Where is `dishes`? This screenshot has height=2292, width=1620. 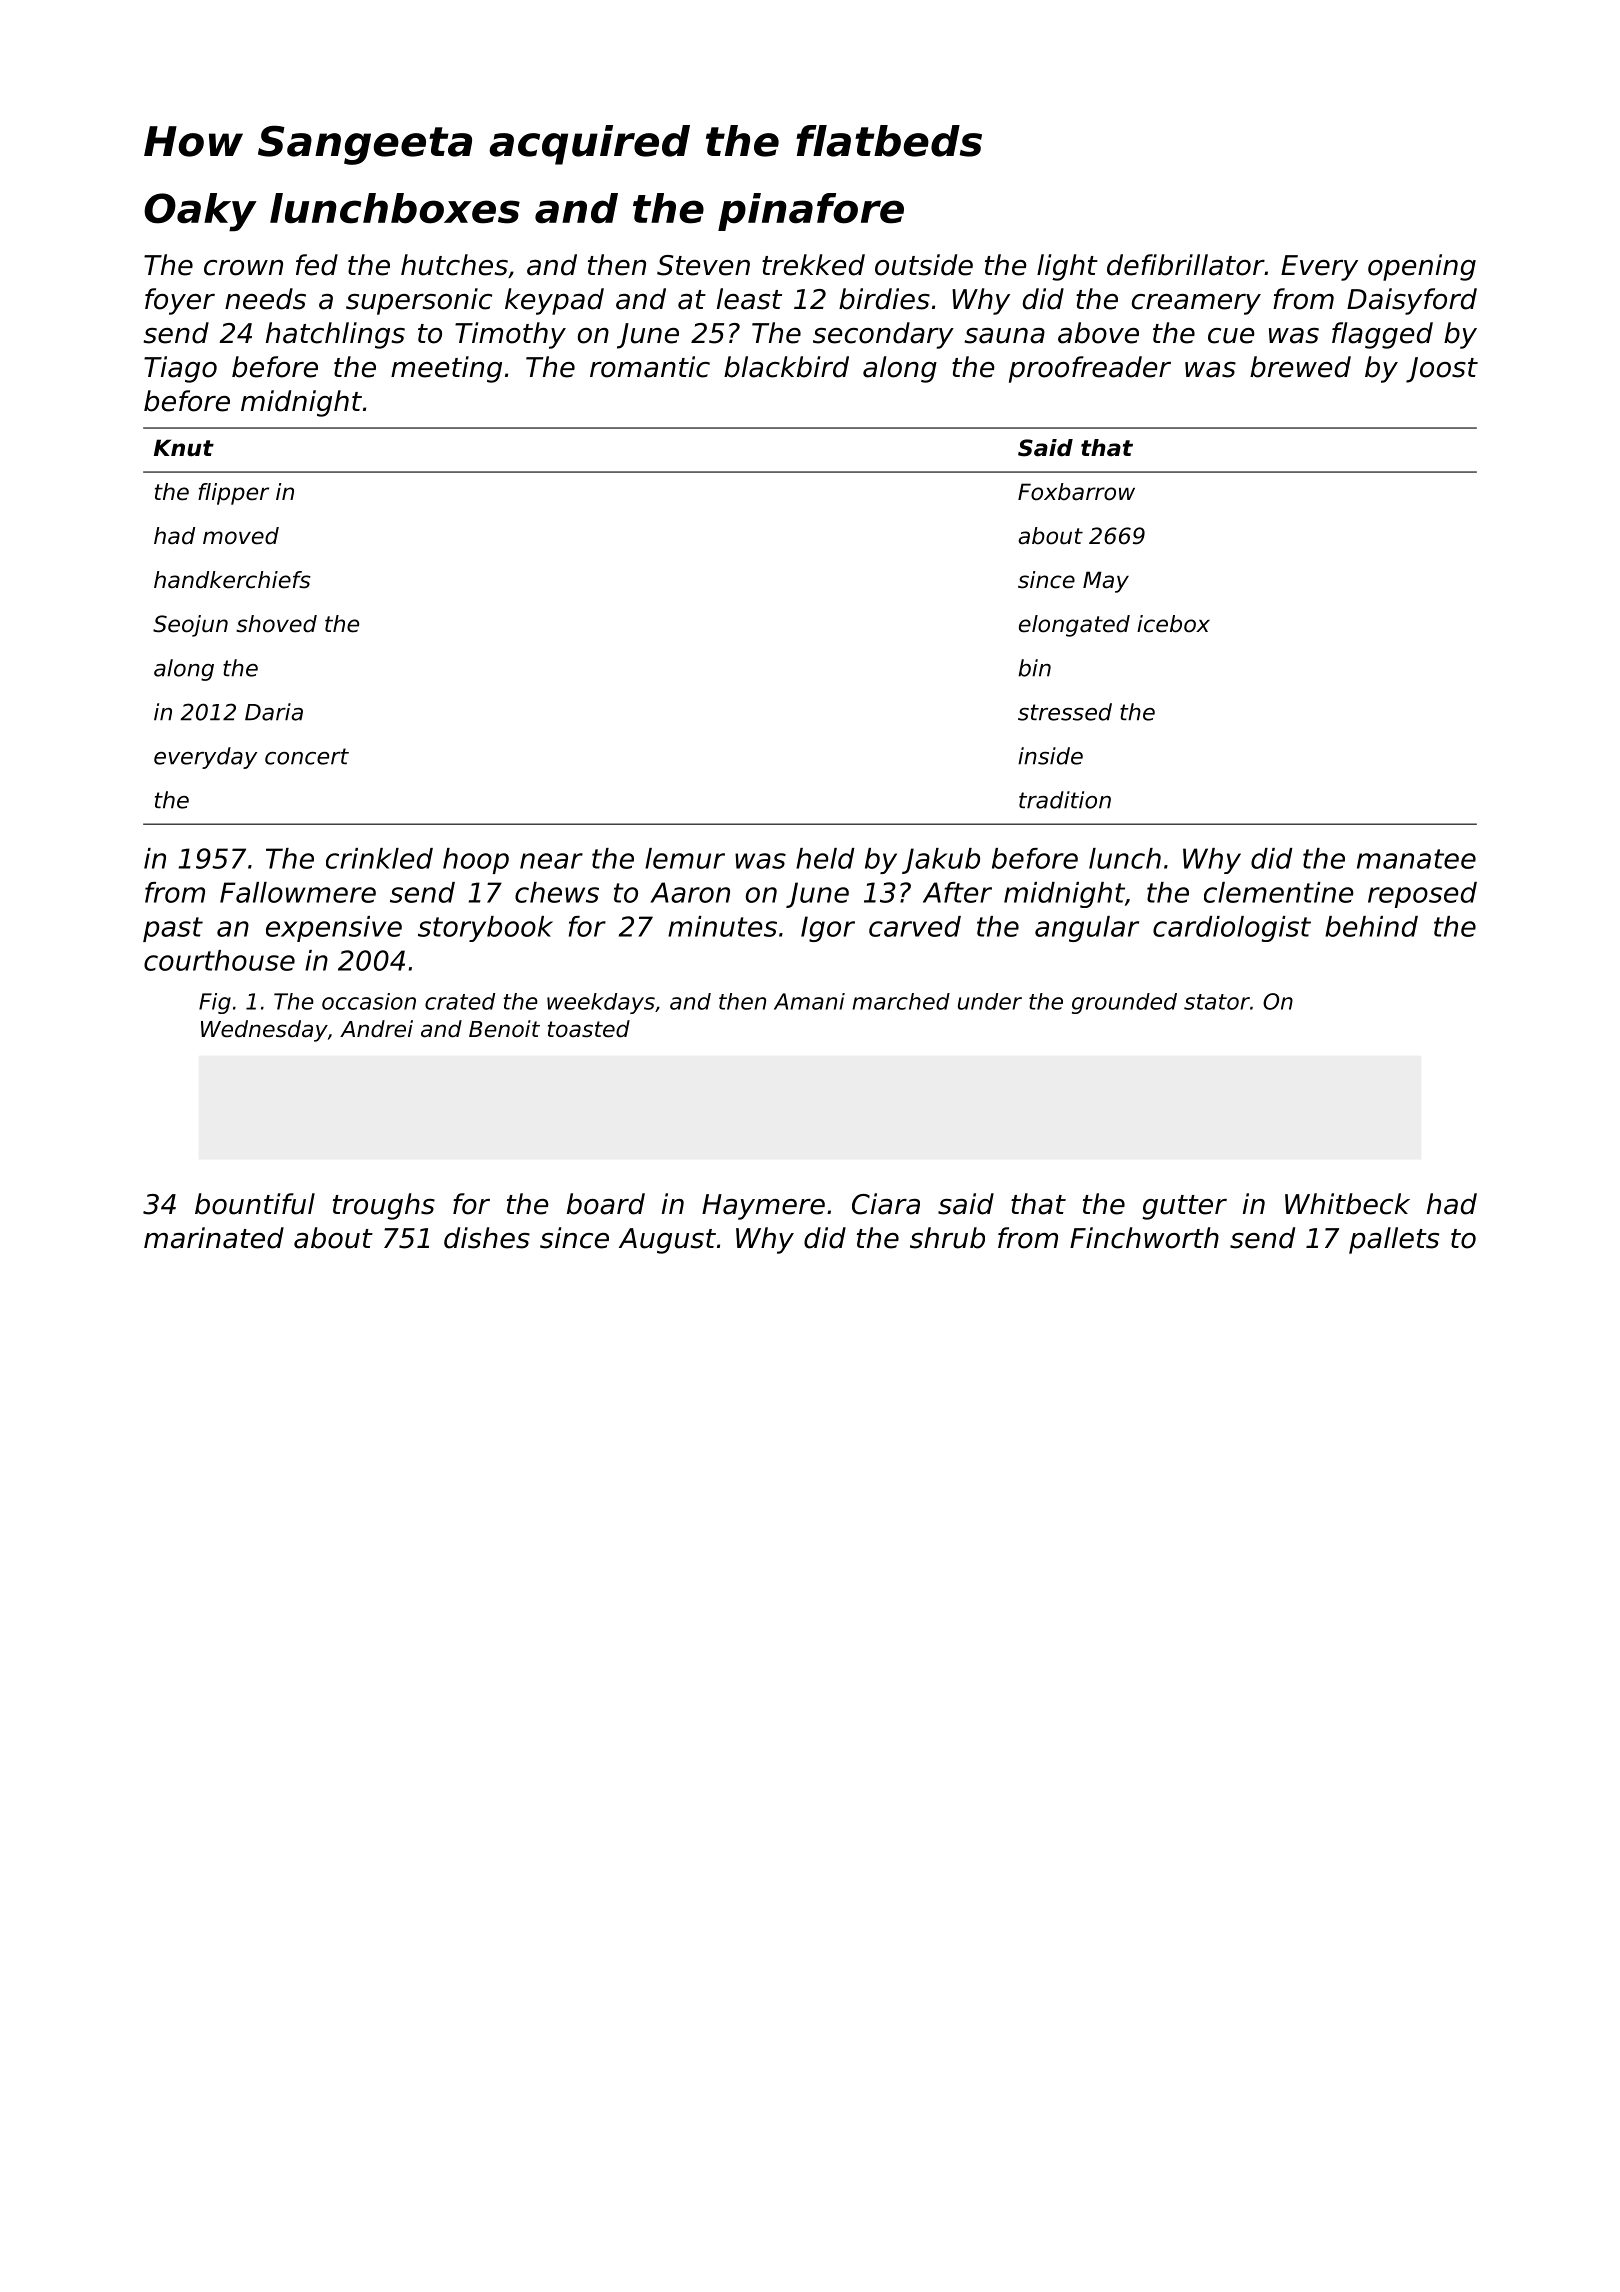 dishes is located at coordinates (487, 1238).
